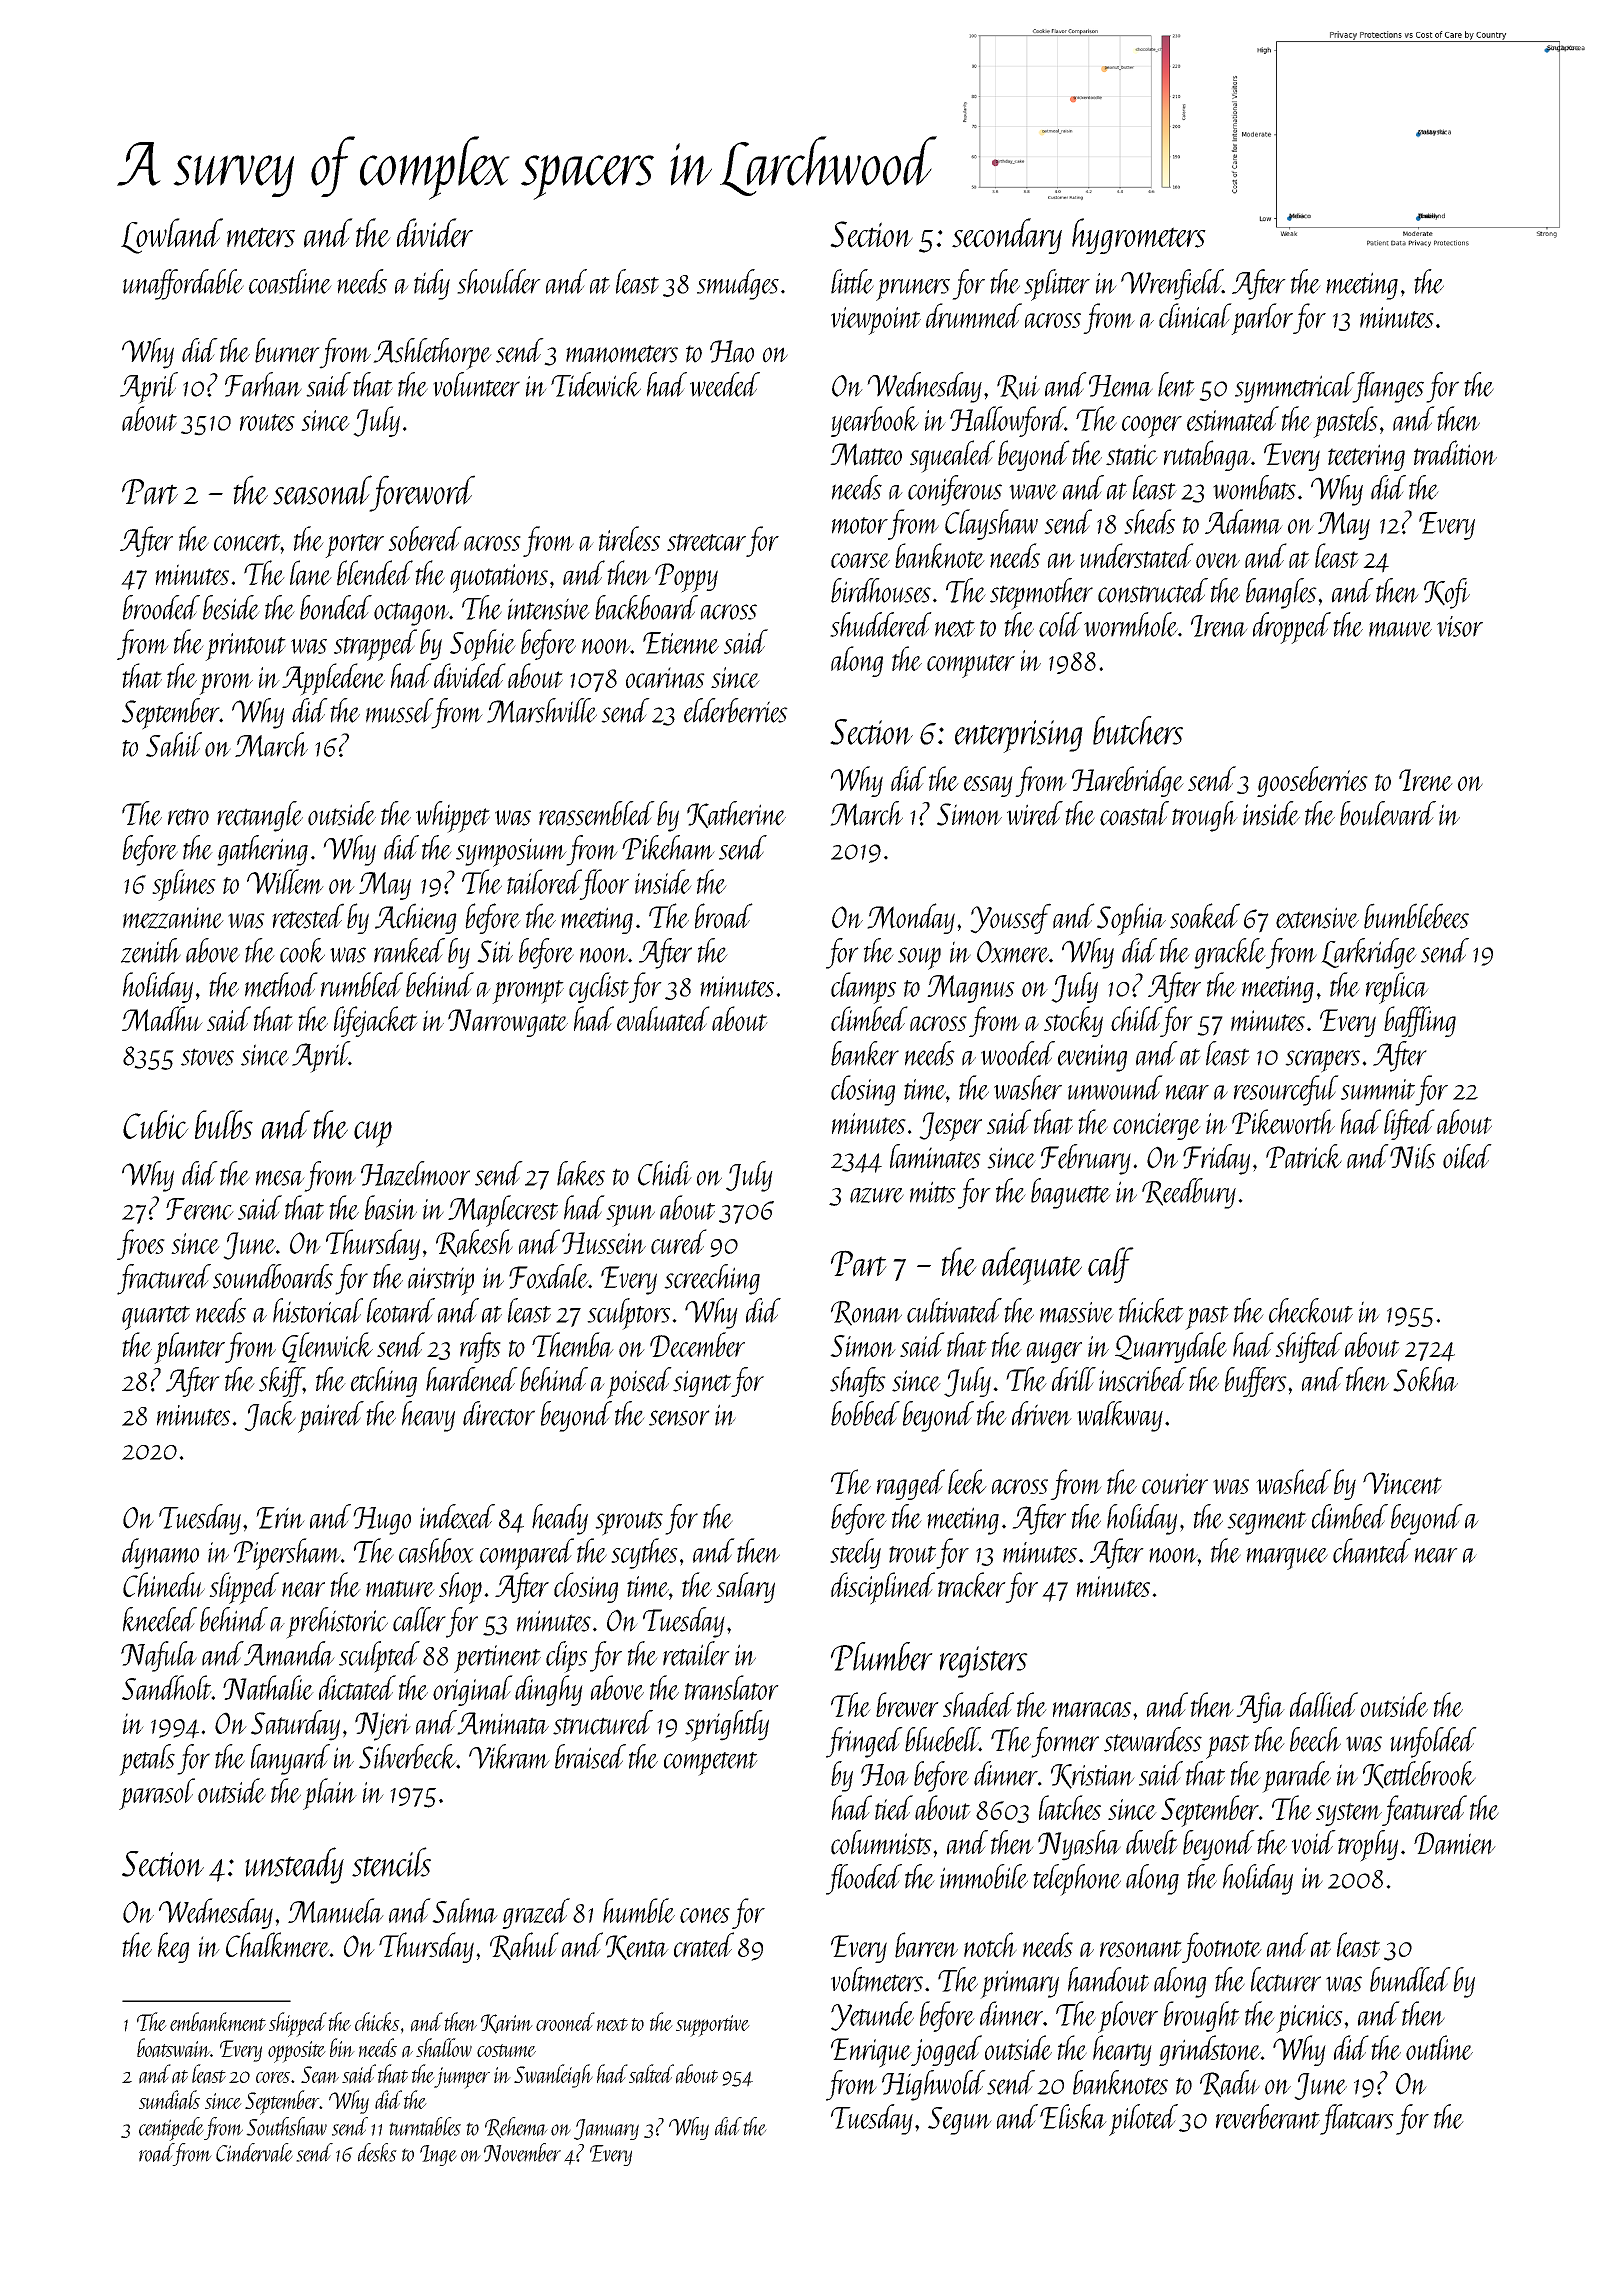 This document has width=1620, height=2292. Describe the element at coordinates (453, 817) in the document. I see `whippet` at that location.
